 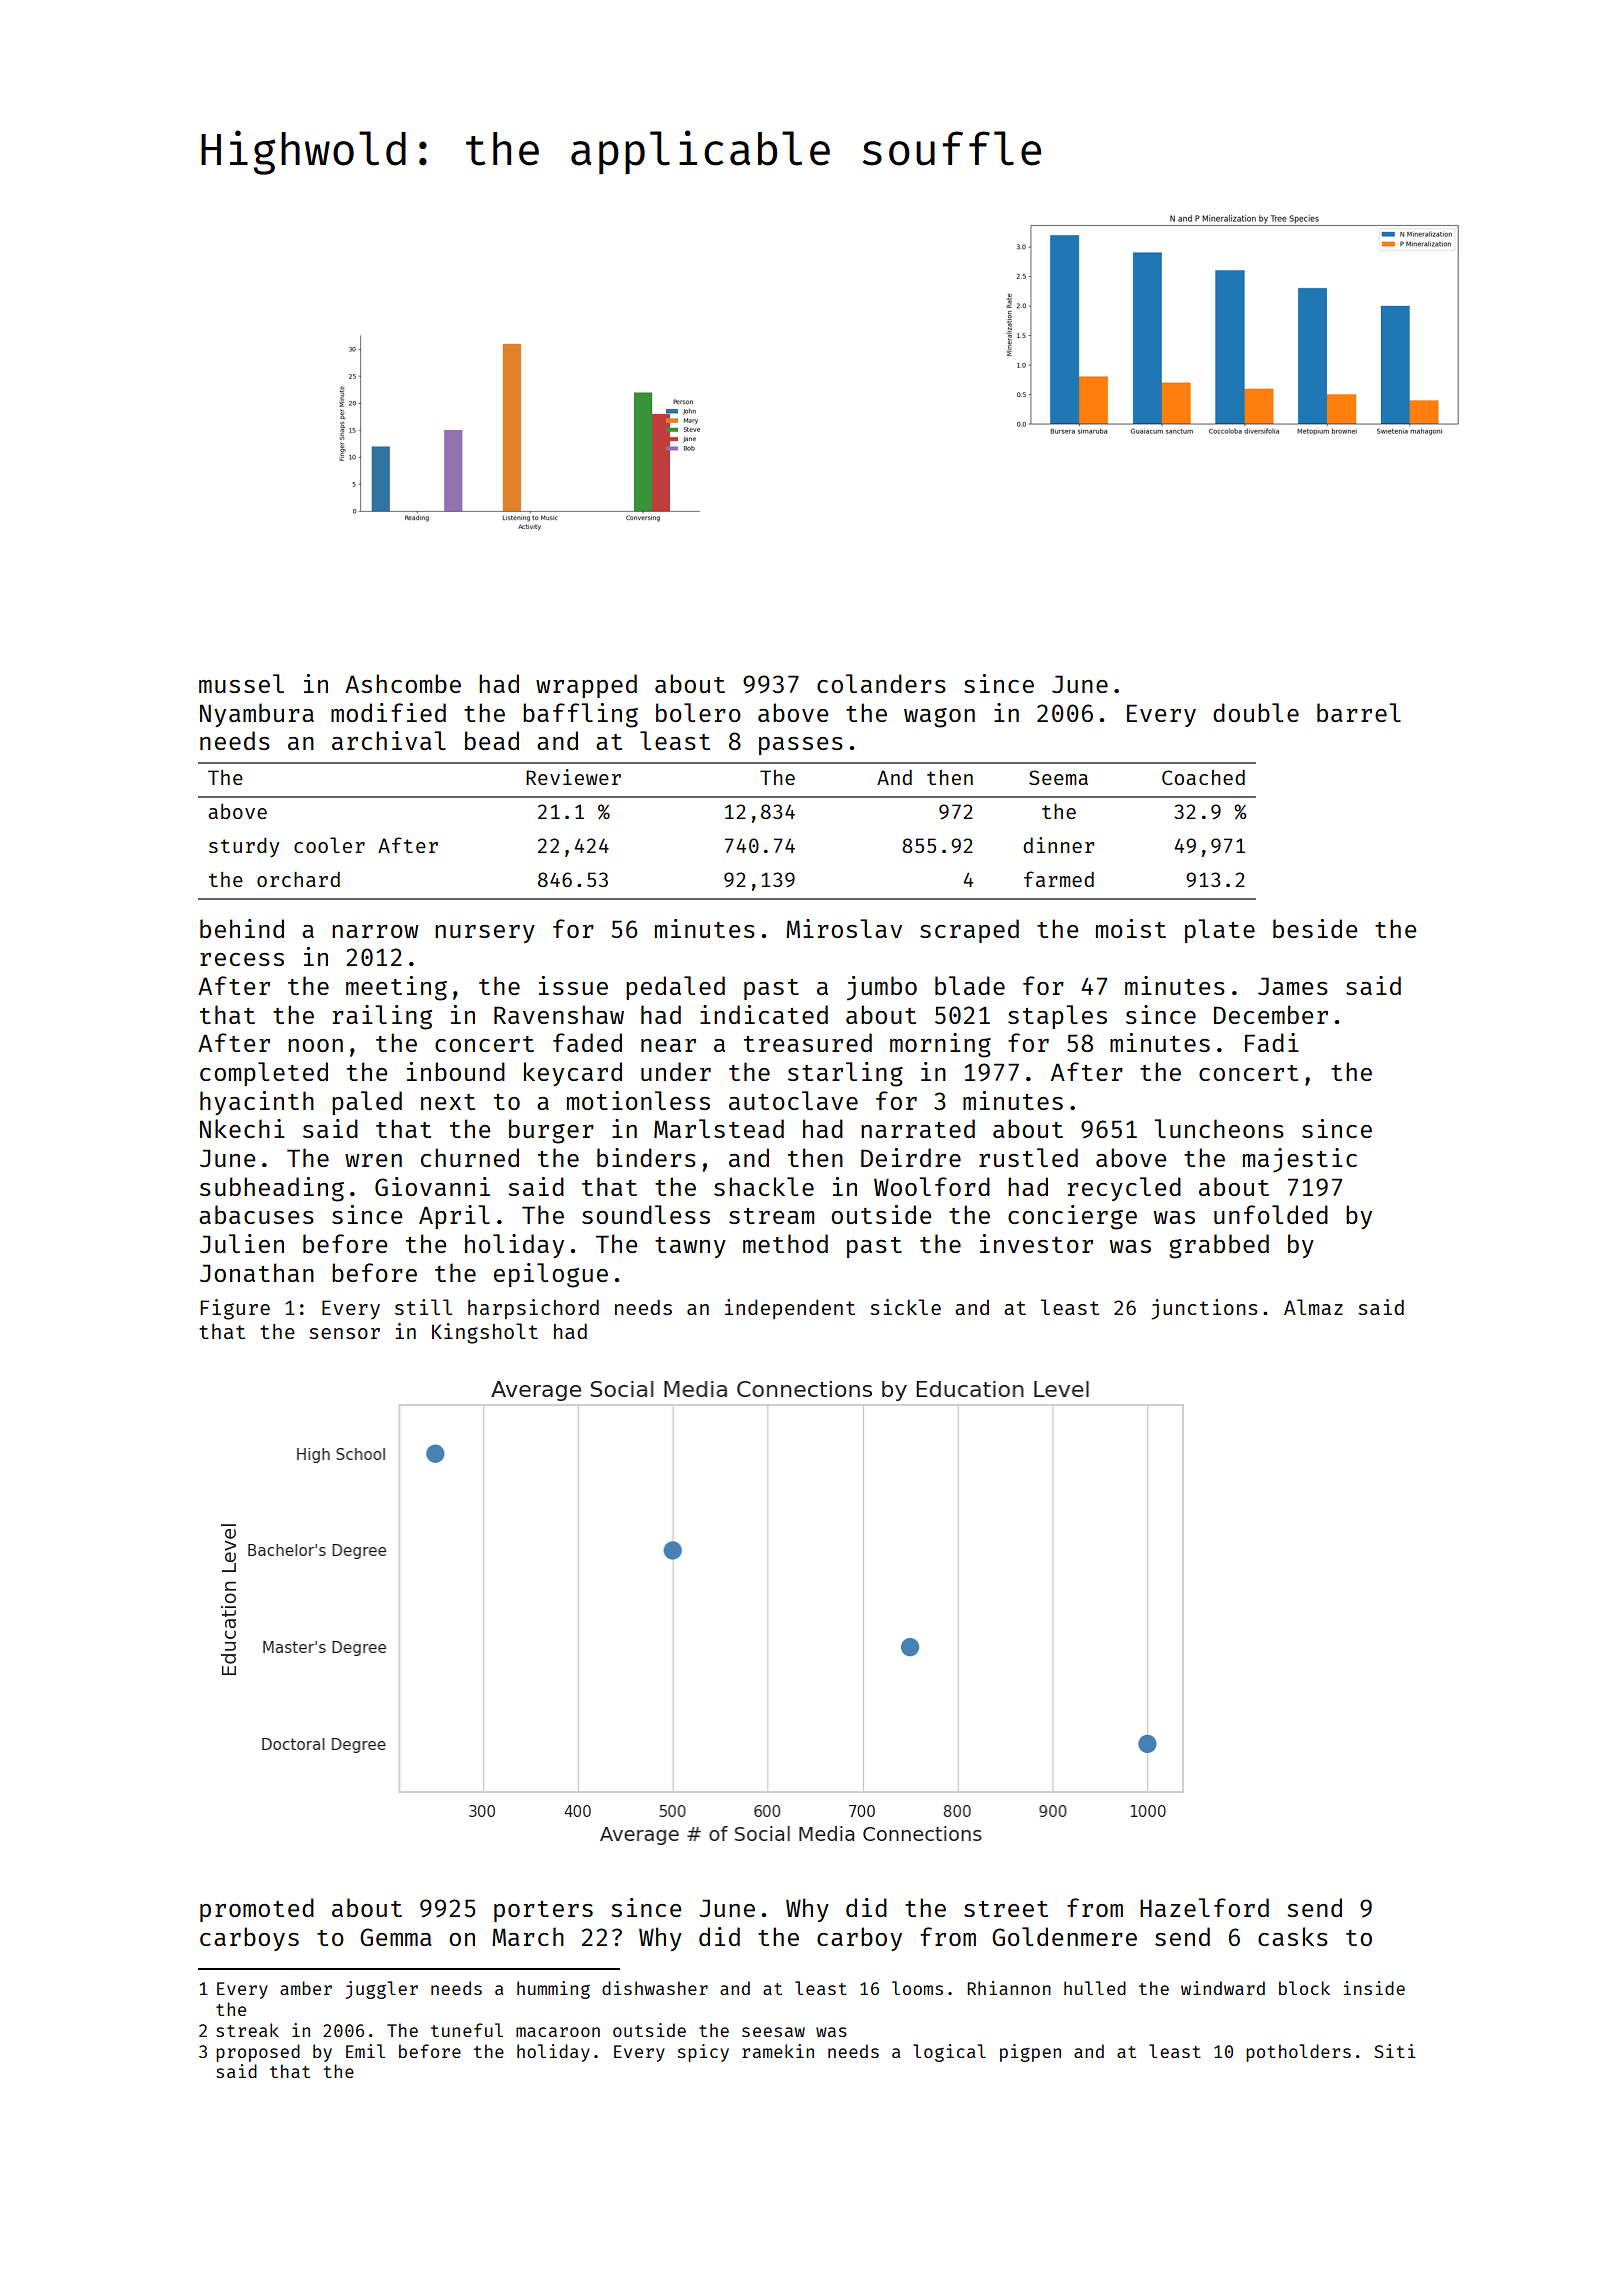 What do you see at coordinates (485, 1333) in the screenshot?
I see `Kingsholt` at bounding box center [485, 1333].
